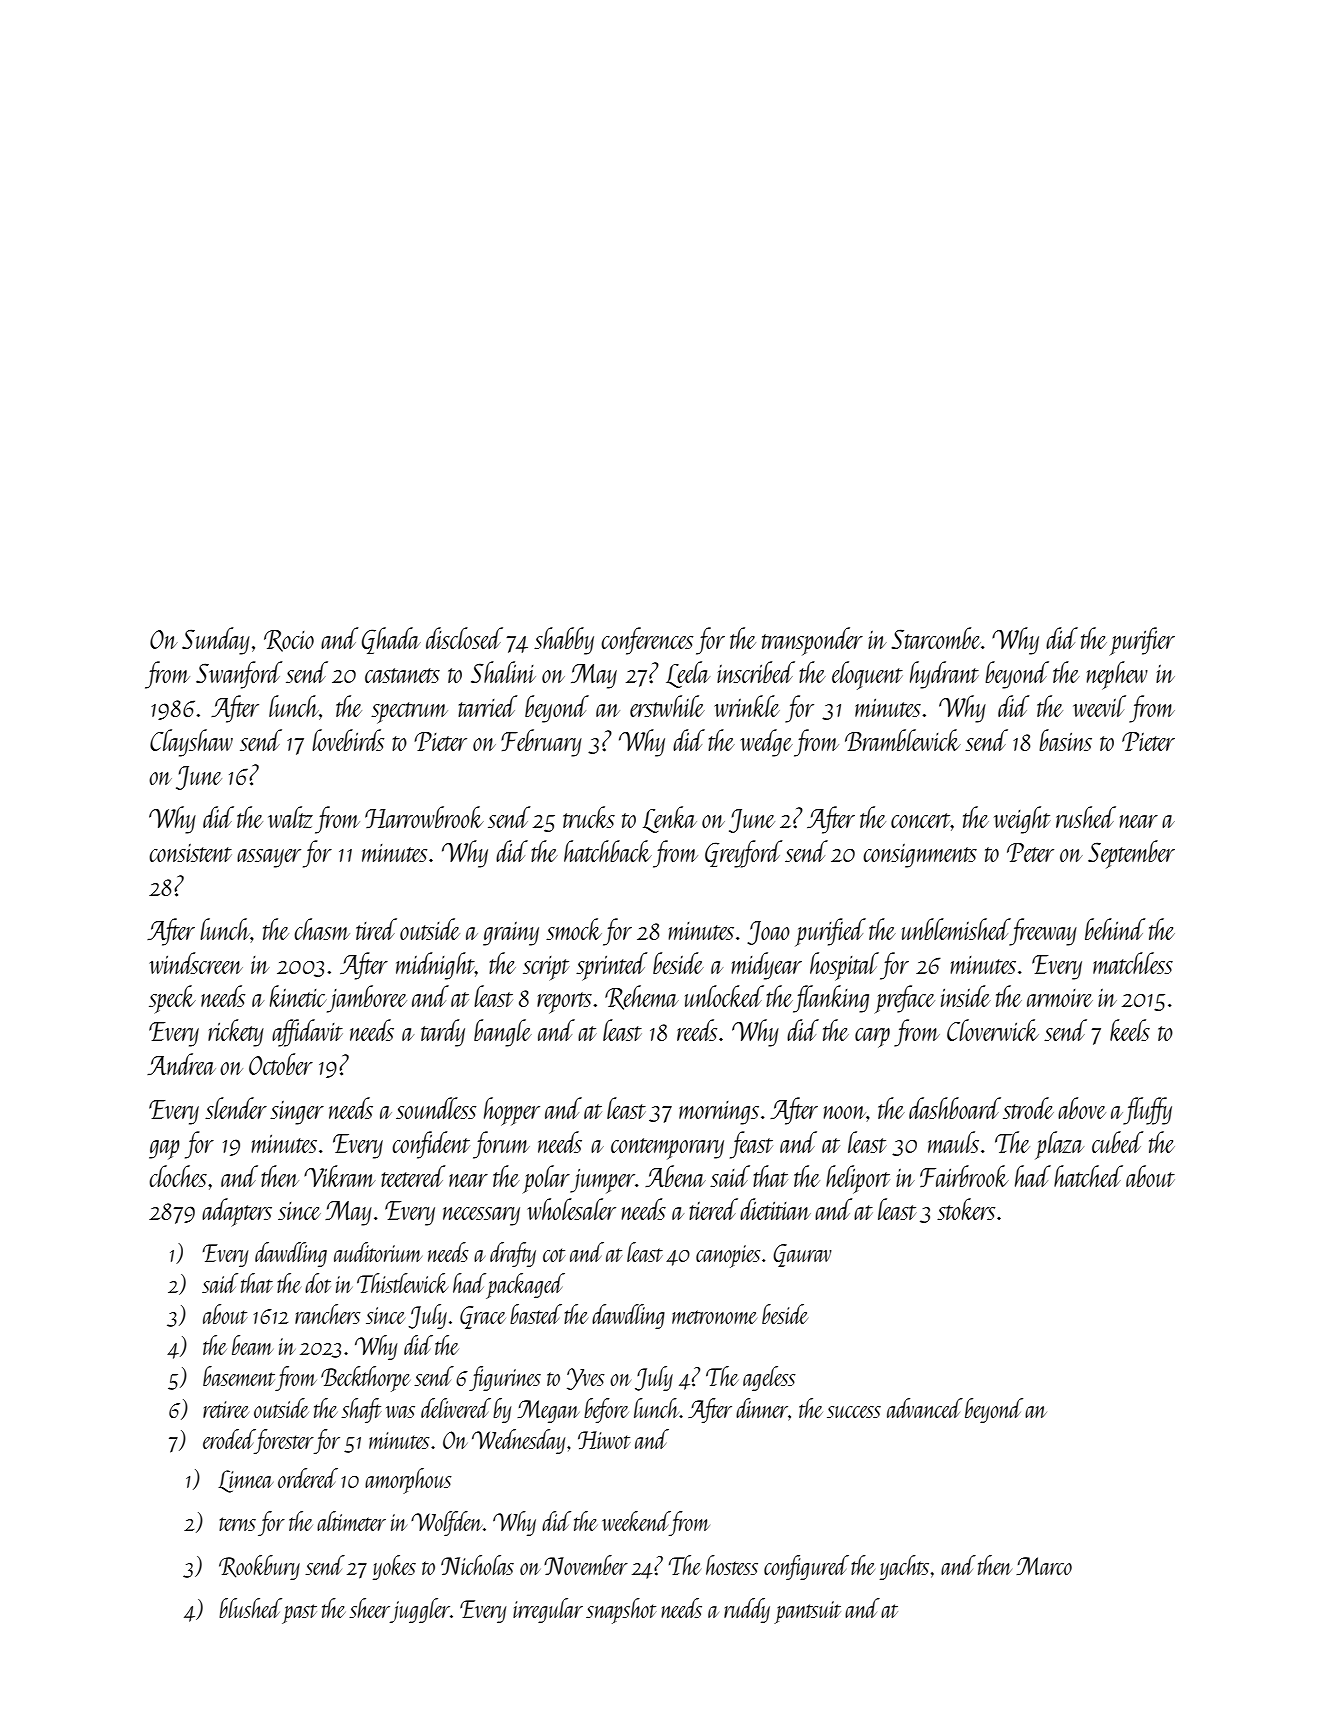  I want to click on concert, so click(921, 820).
